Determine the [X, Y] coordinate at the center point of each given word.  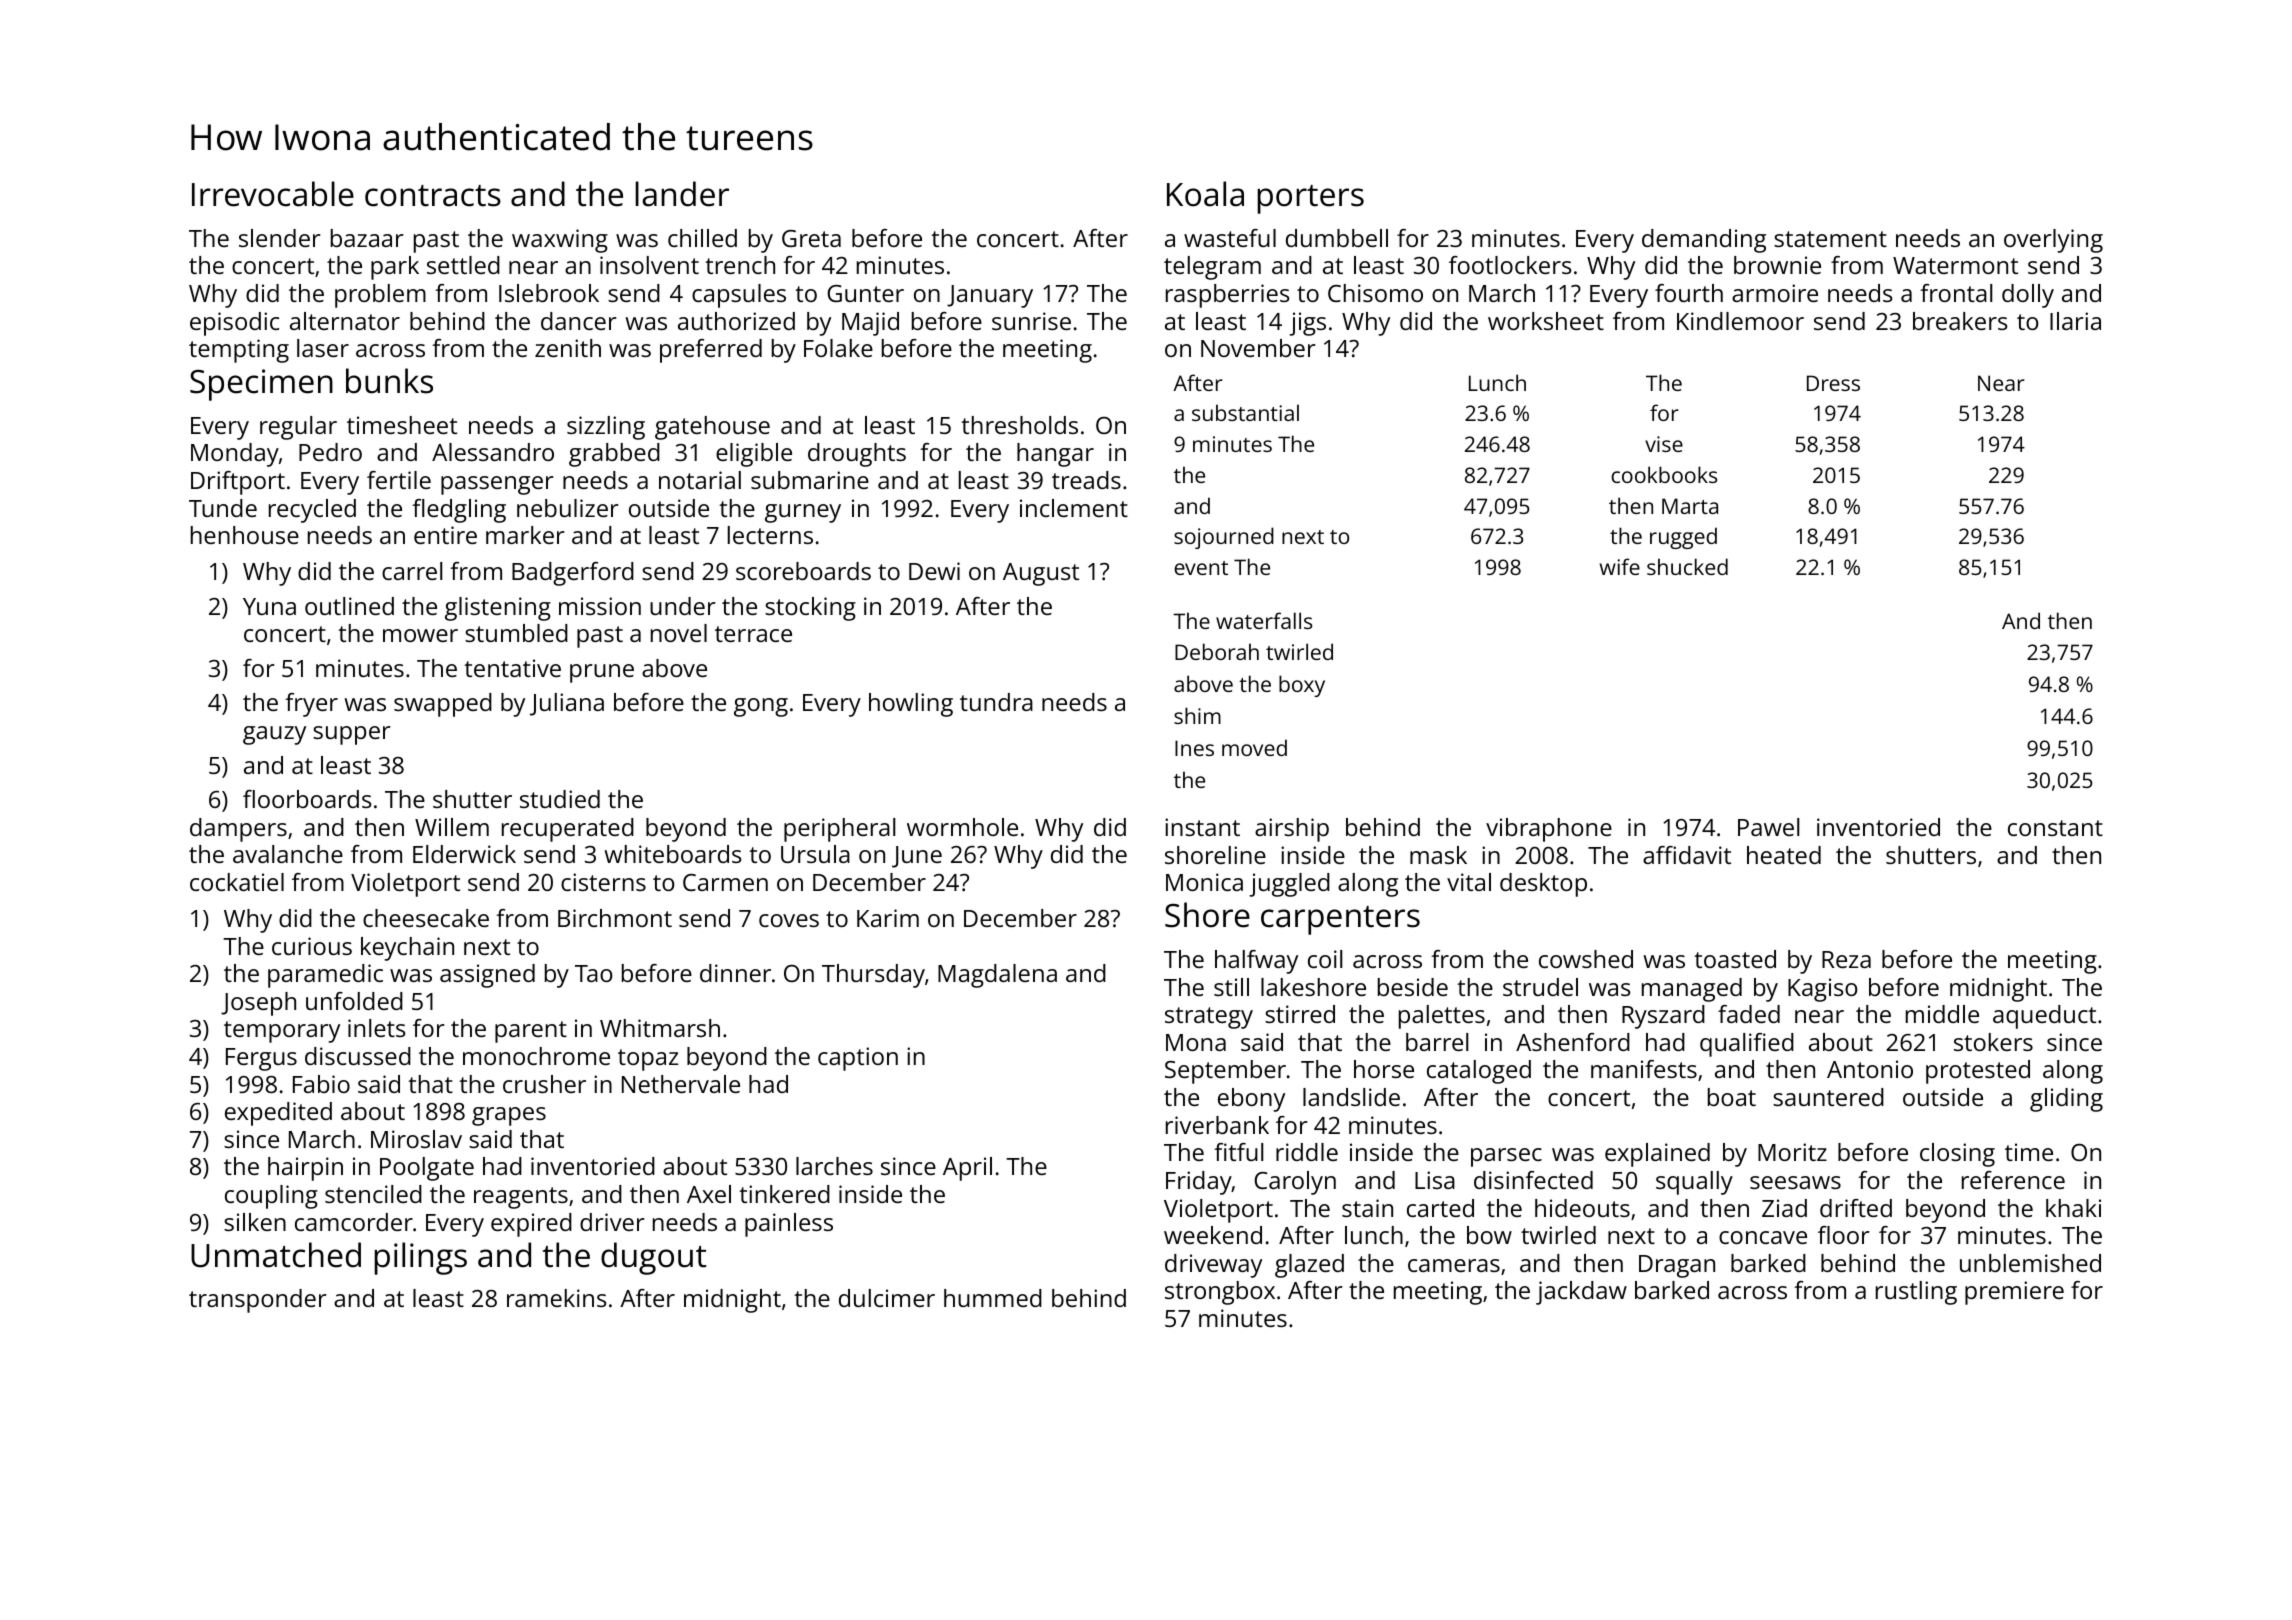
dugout [653, 1258]
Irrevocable [273, 194]
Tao [594, 973]
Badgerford [573, 574]
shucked [1687, 566]
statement [1830, 239]
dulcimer [887, 1298]
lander [682, 194]
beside [1413, 987]
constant [2055, 828]
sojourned [1224, 538]
